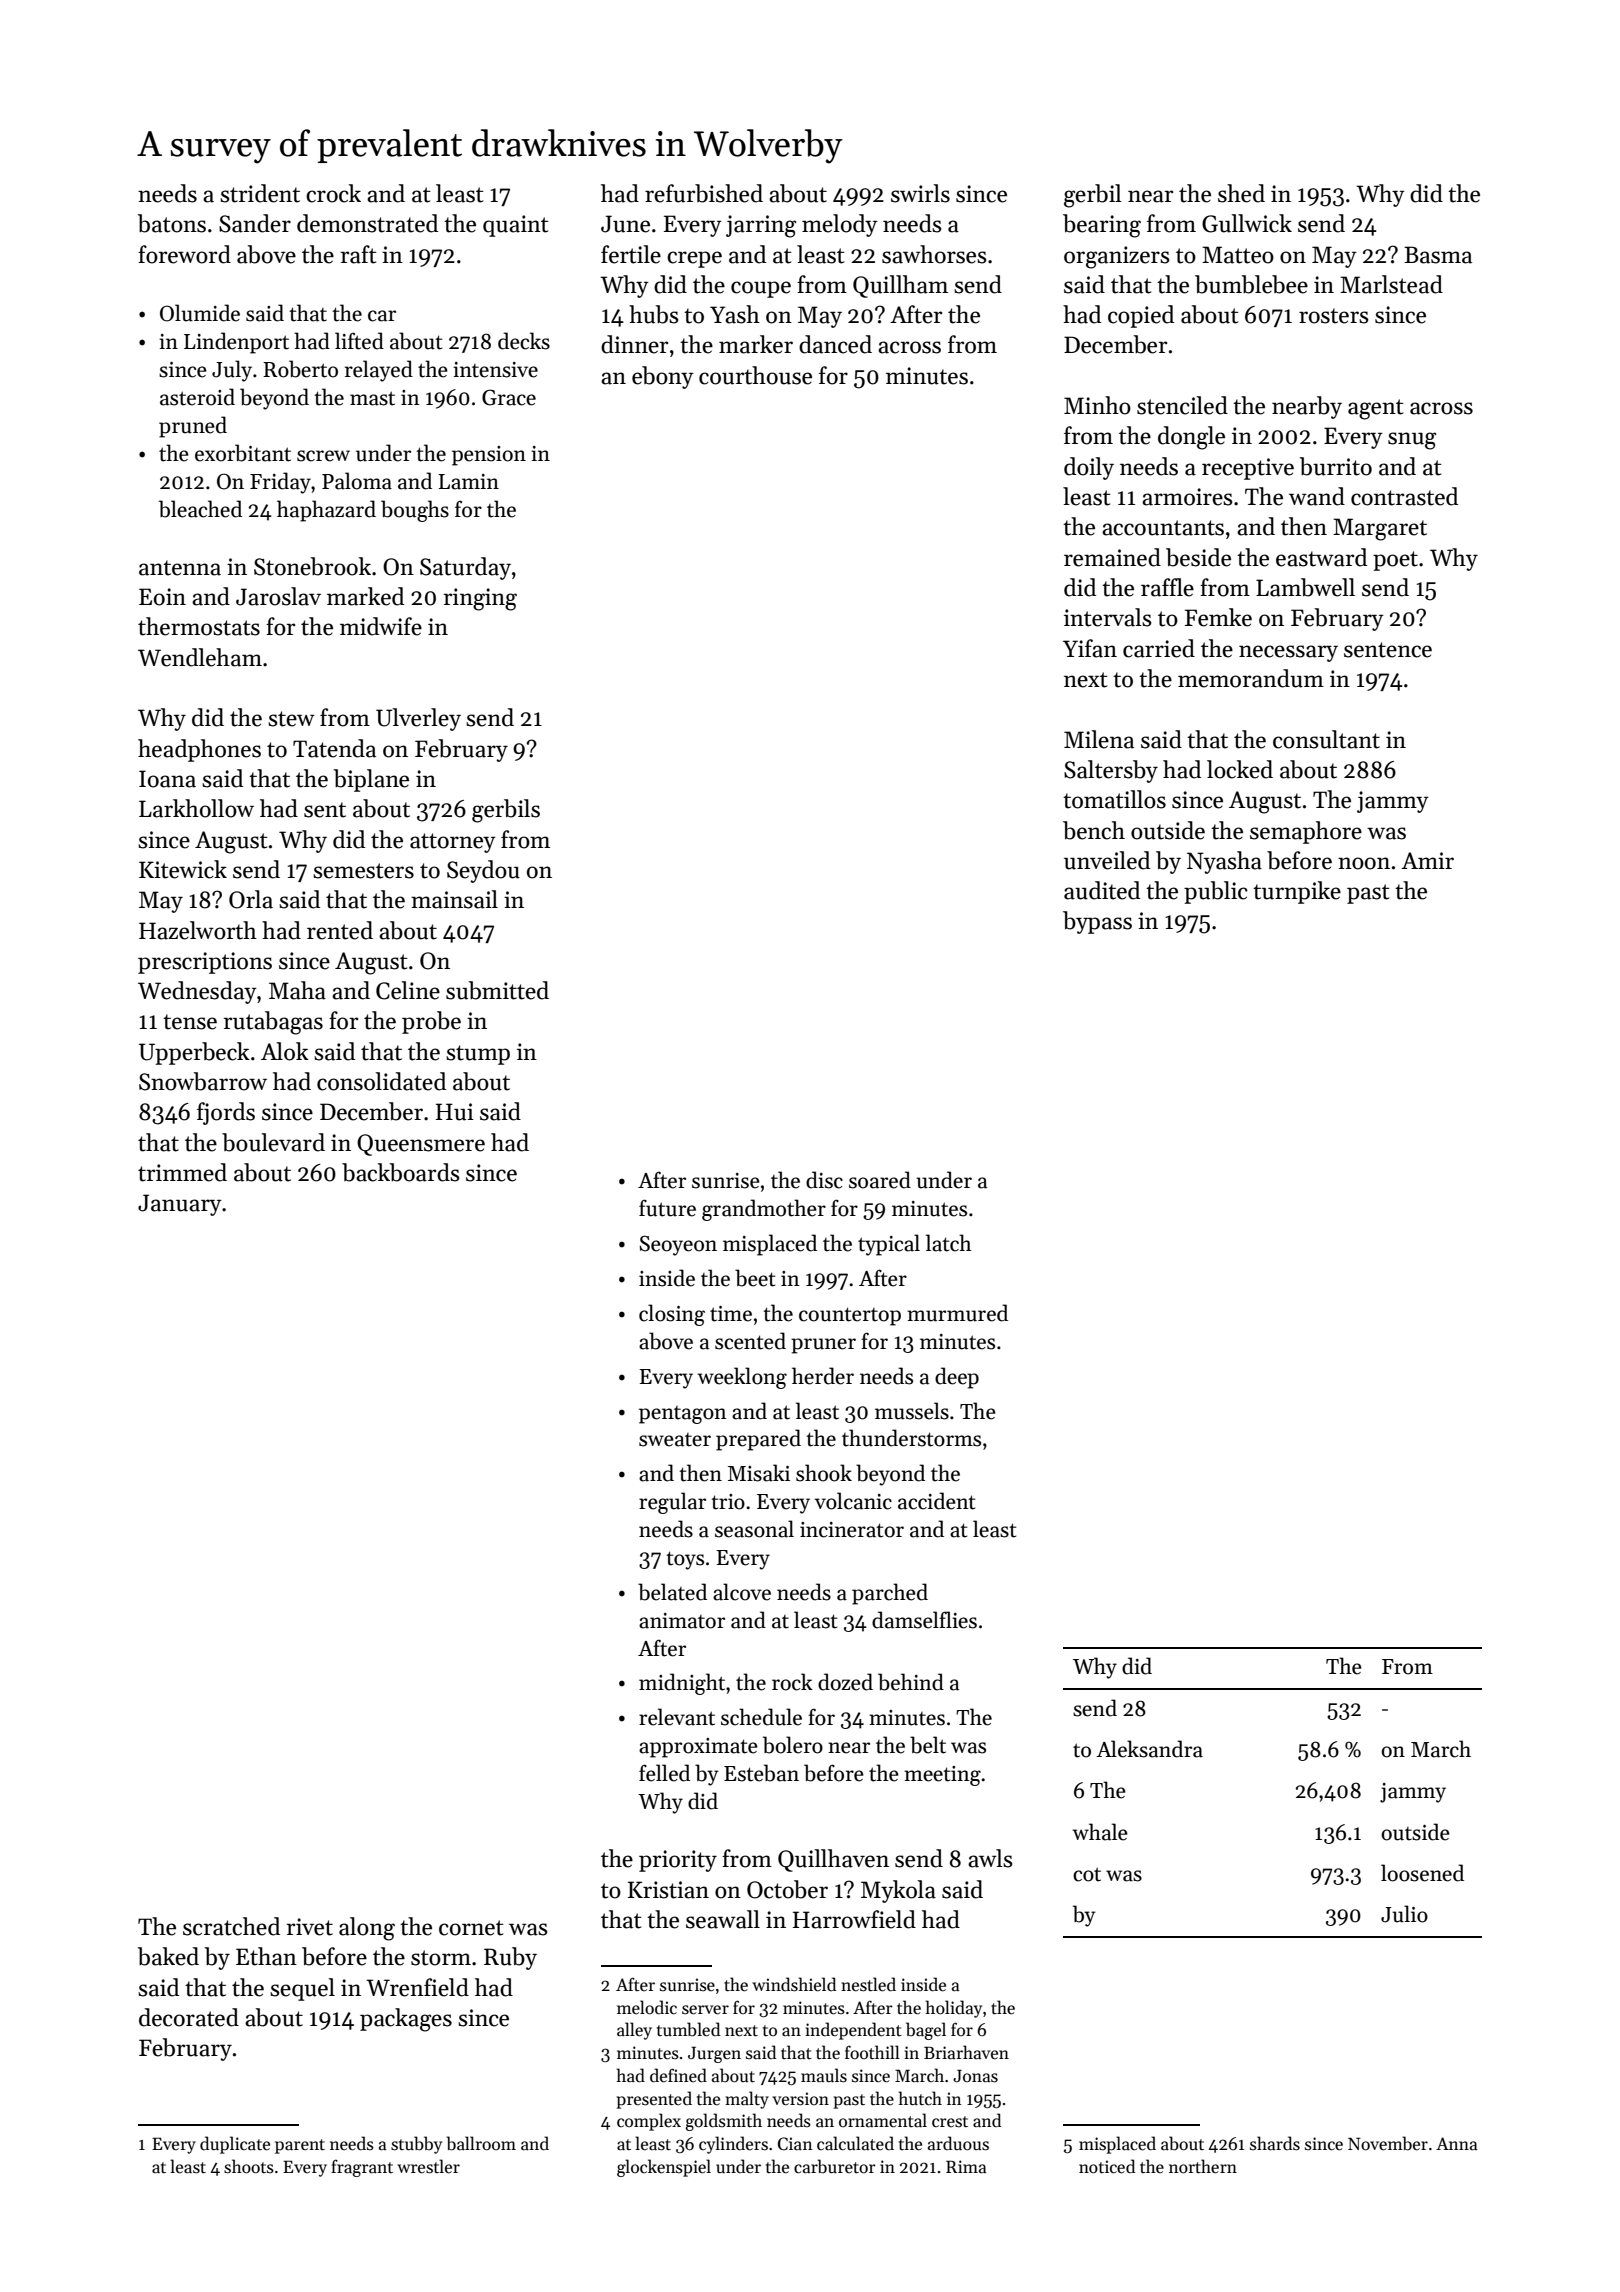 The height and width of the document is (2292, 1620). Describe the element at coordinates (1388, 2143) in the document. I see `November` at that location.
